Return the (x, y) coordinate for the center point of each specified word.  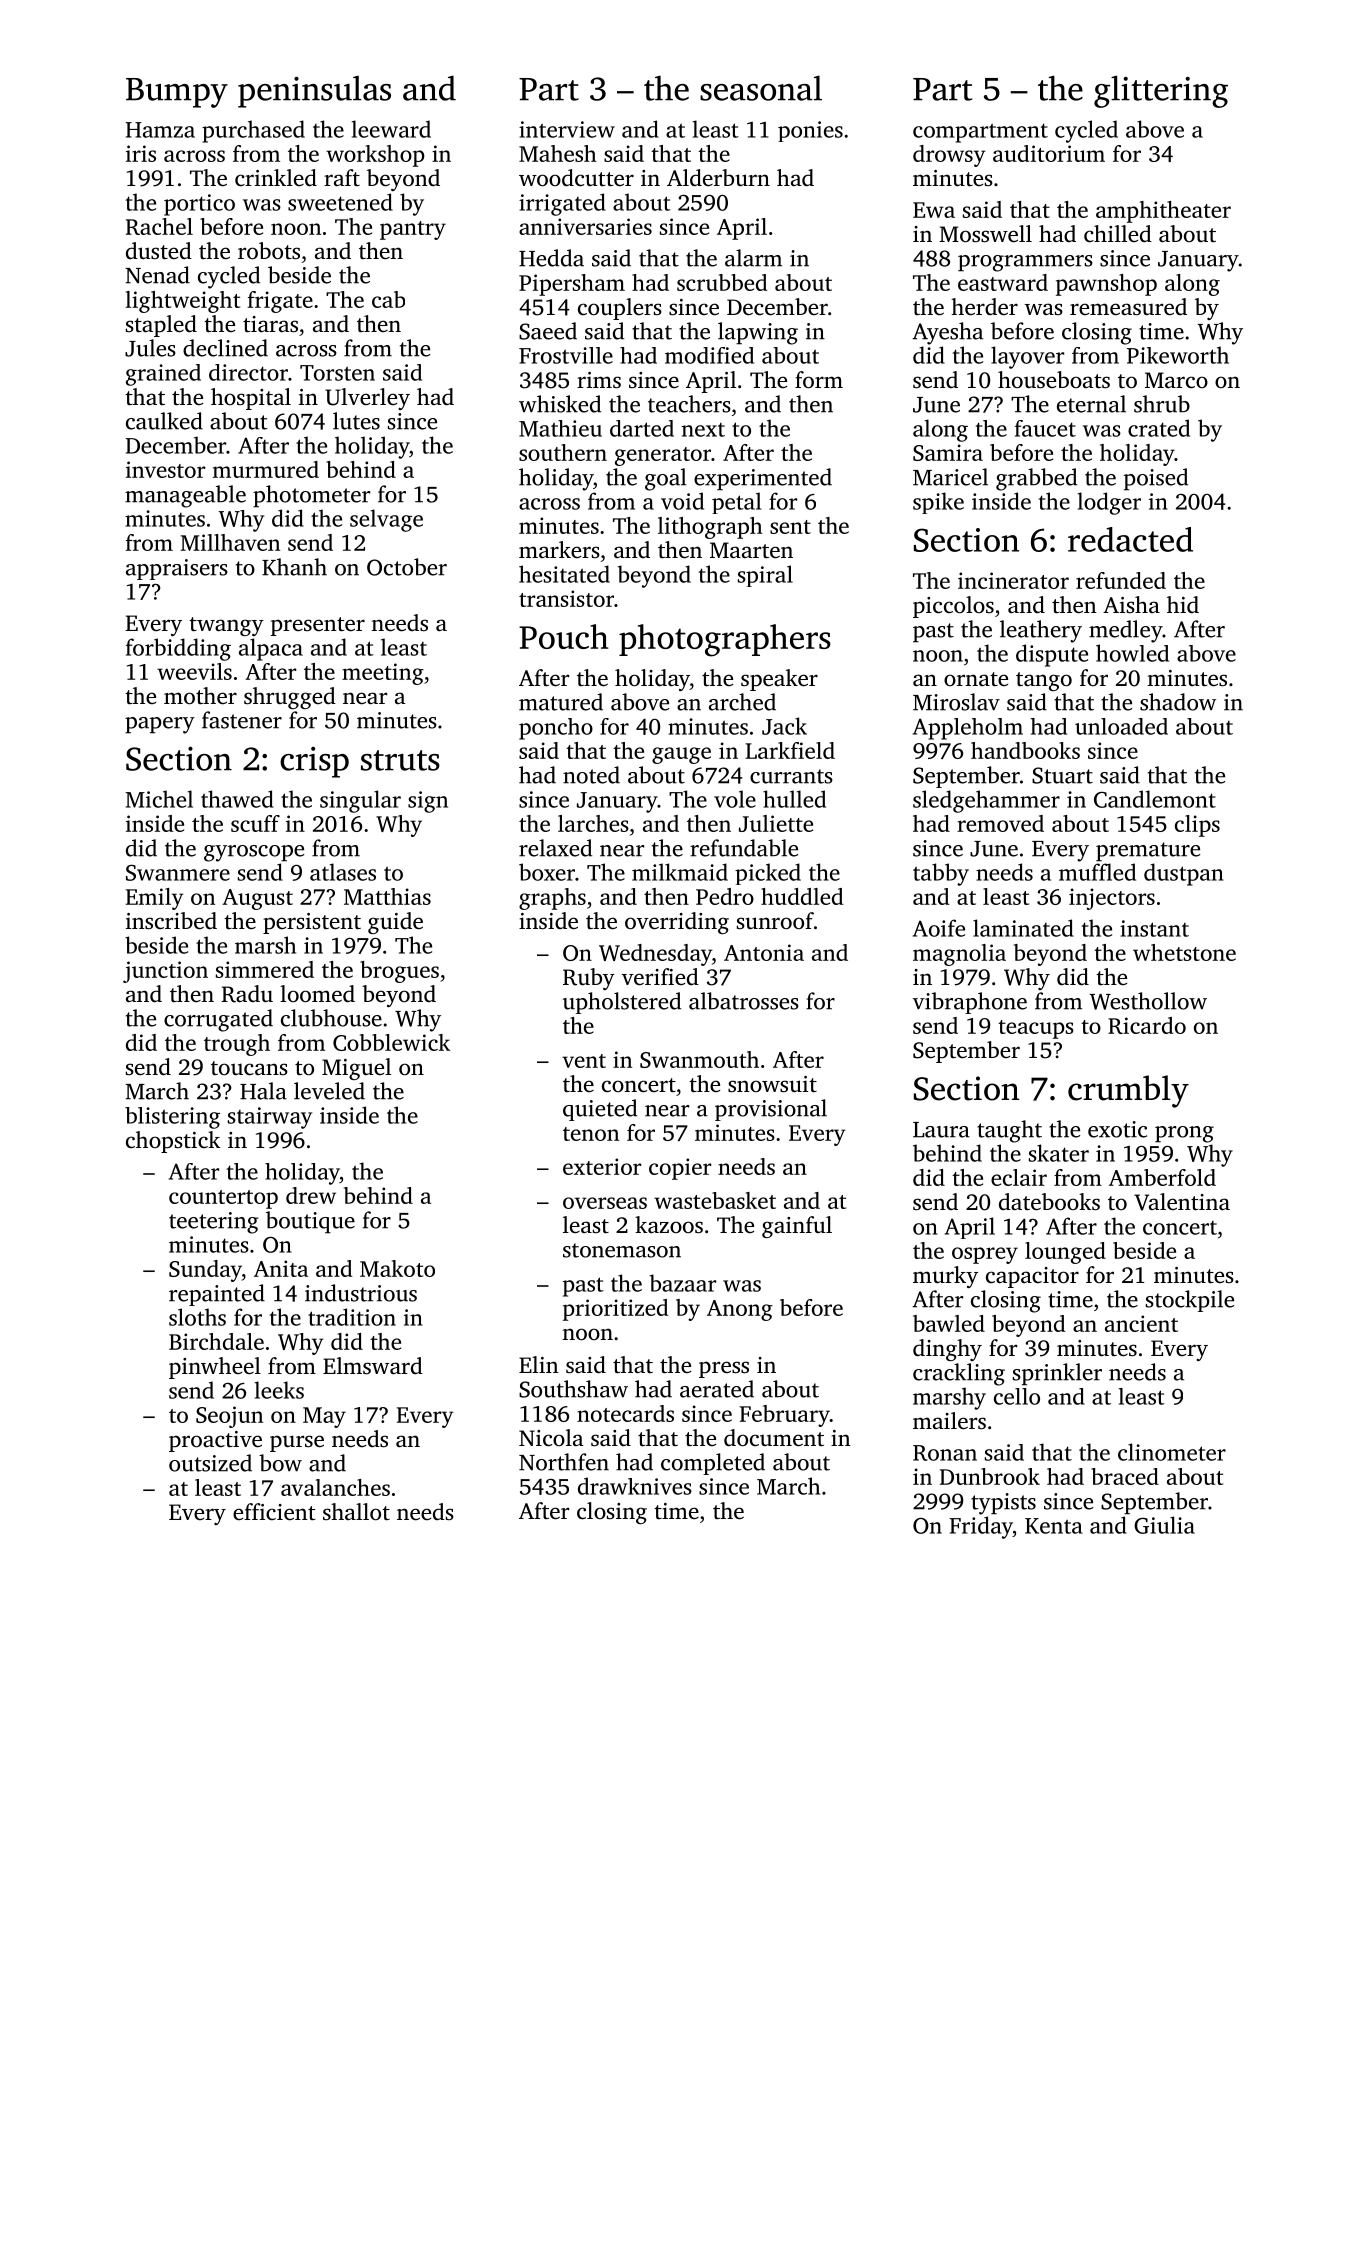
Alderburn (718, 178)
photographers (725, 640)
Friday (981, 1527)
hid (1183, 605)
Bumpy (177, 93)
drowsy (949, 156)
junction (165, 972)
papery (160, 725)
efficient (274, 1512)
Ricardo (1147, 1025)
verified (660, 977)
